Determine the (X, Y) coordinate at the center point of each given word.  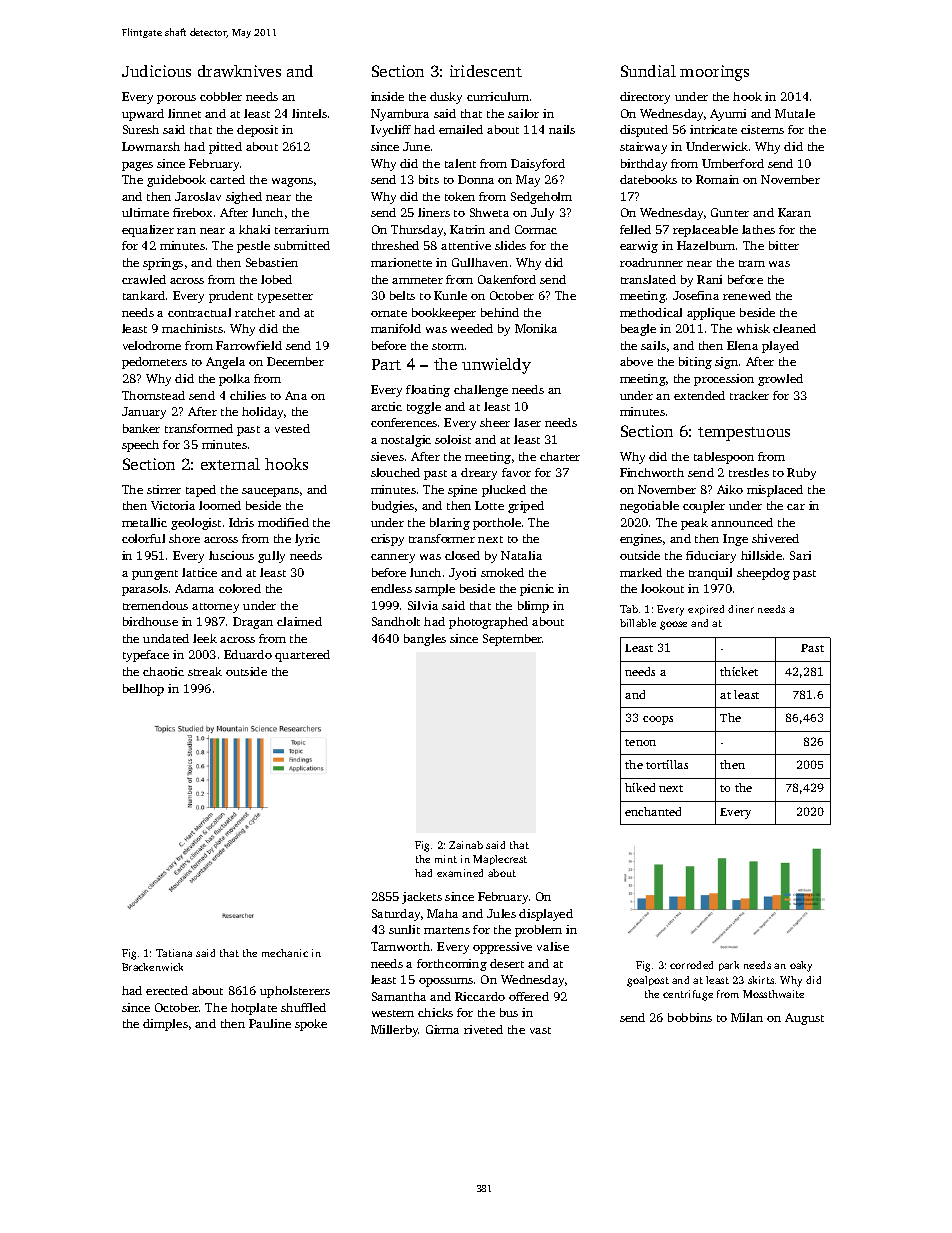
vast (540, 1030)
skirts (761, 980)
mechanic (285, 953)
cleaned (794, 328)
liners (434, 212)
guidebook (176, 181)
